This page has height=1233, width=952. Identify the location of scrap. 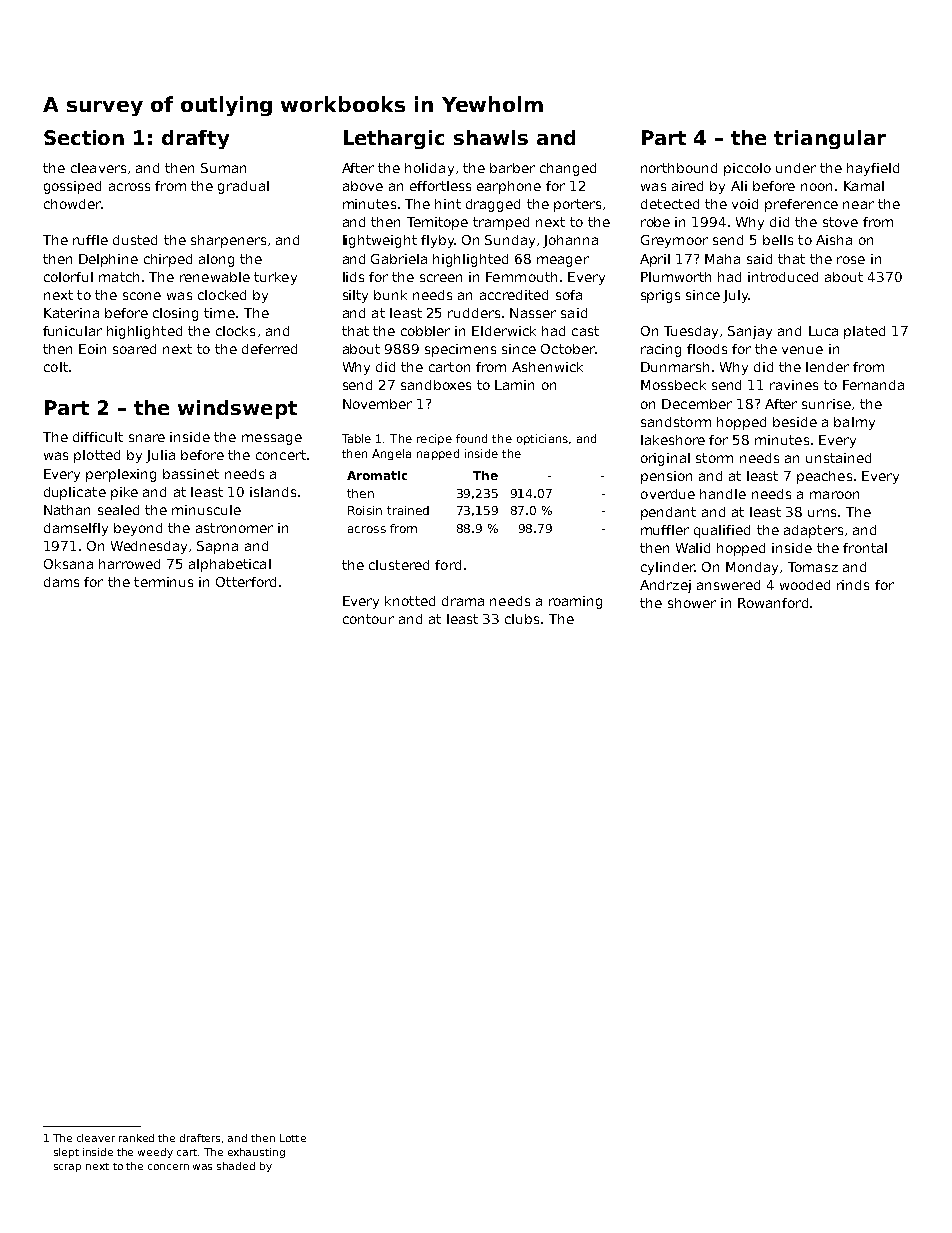
(67, 1168).
